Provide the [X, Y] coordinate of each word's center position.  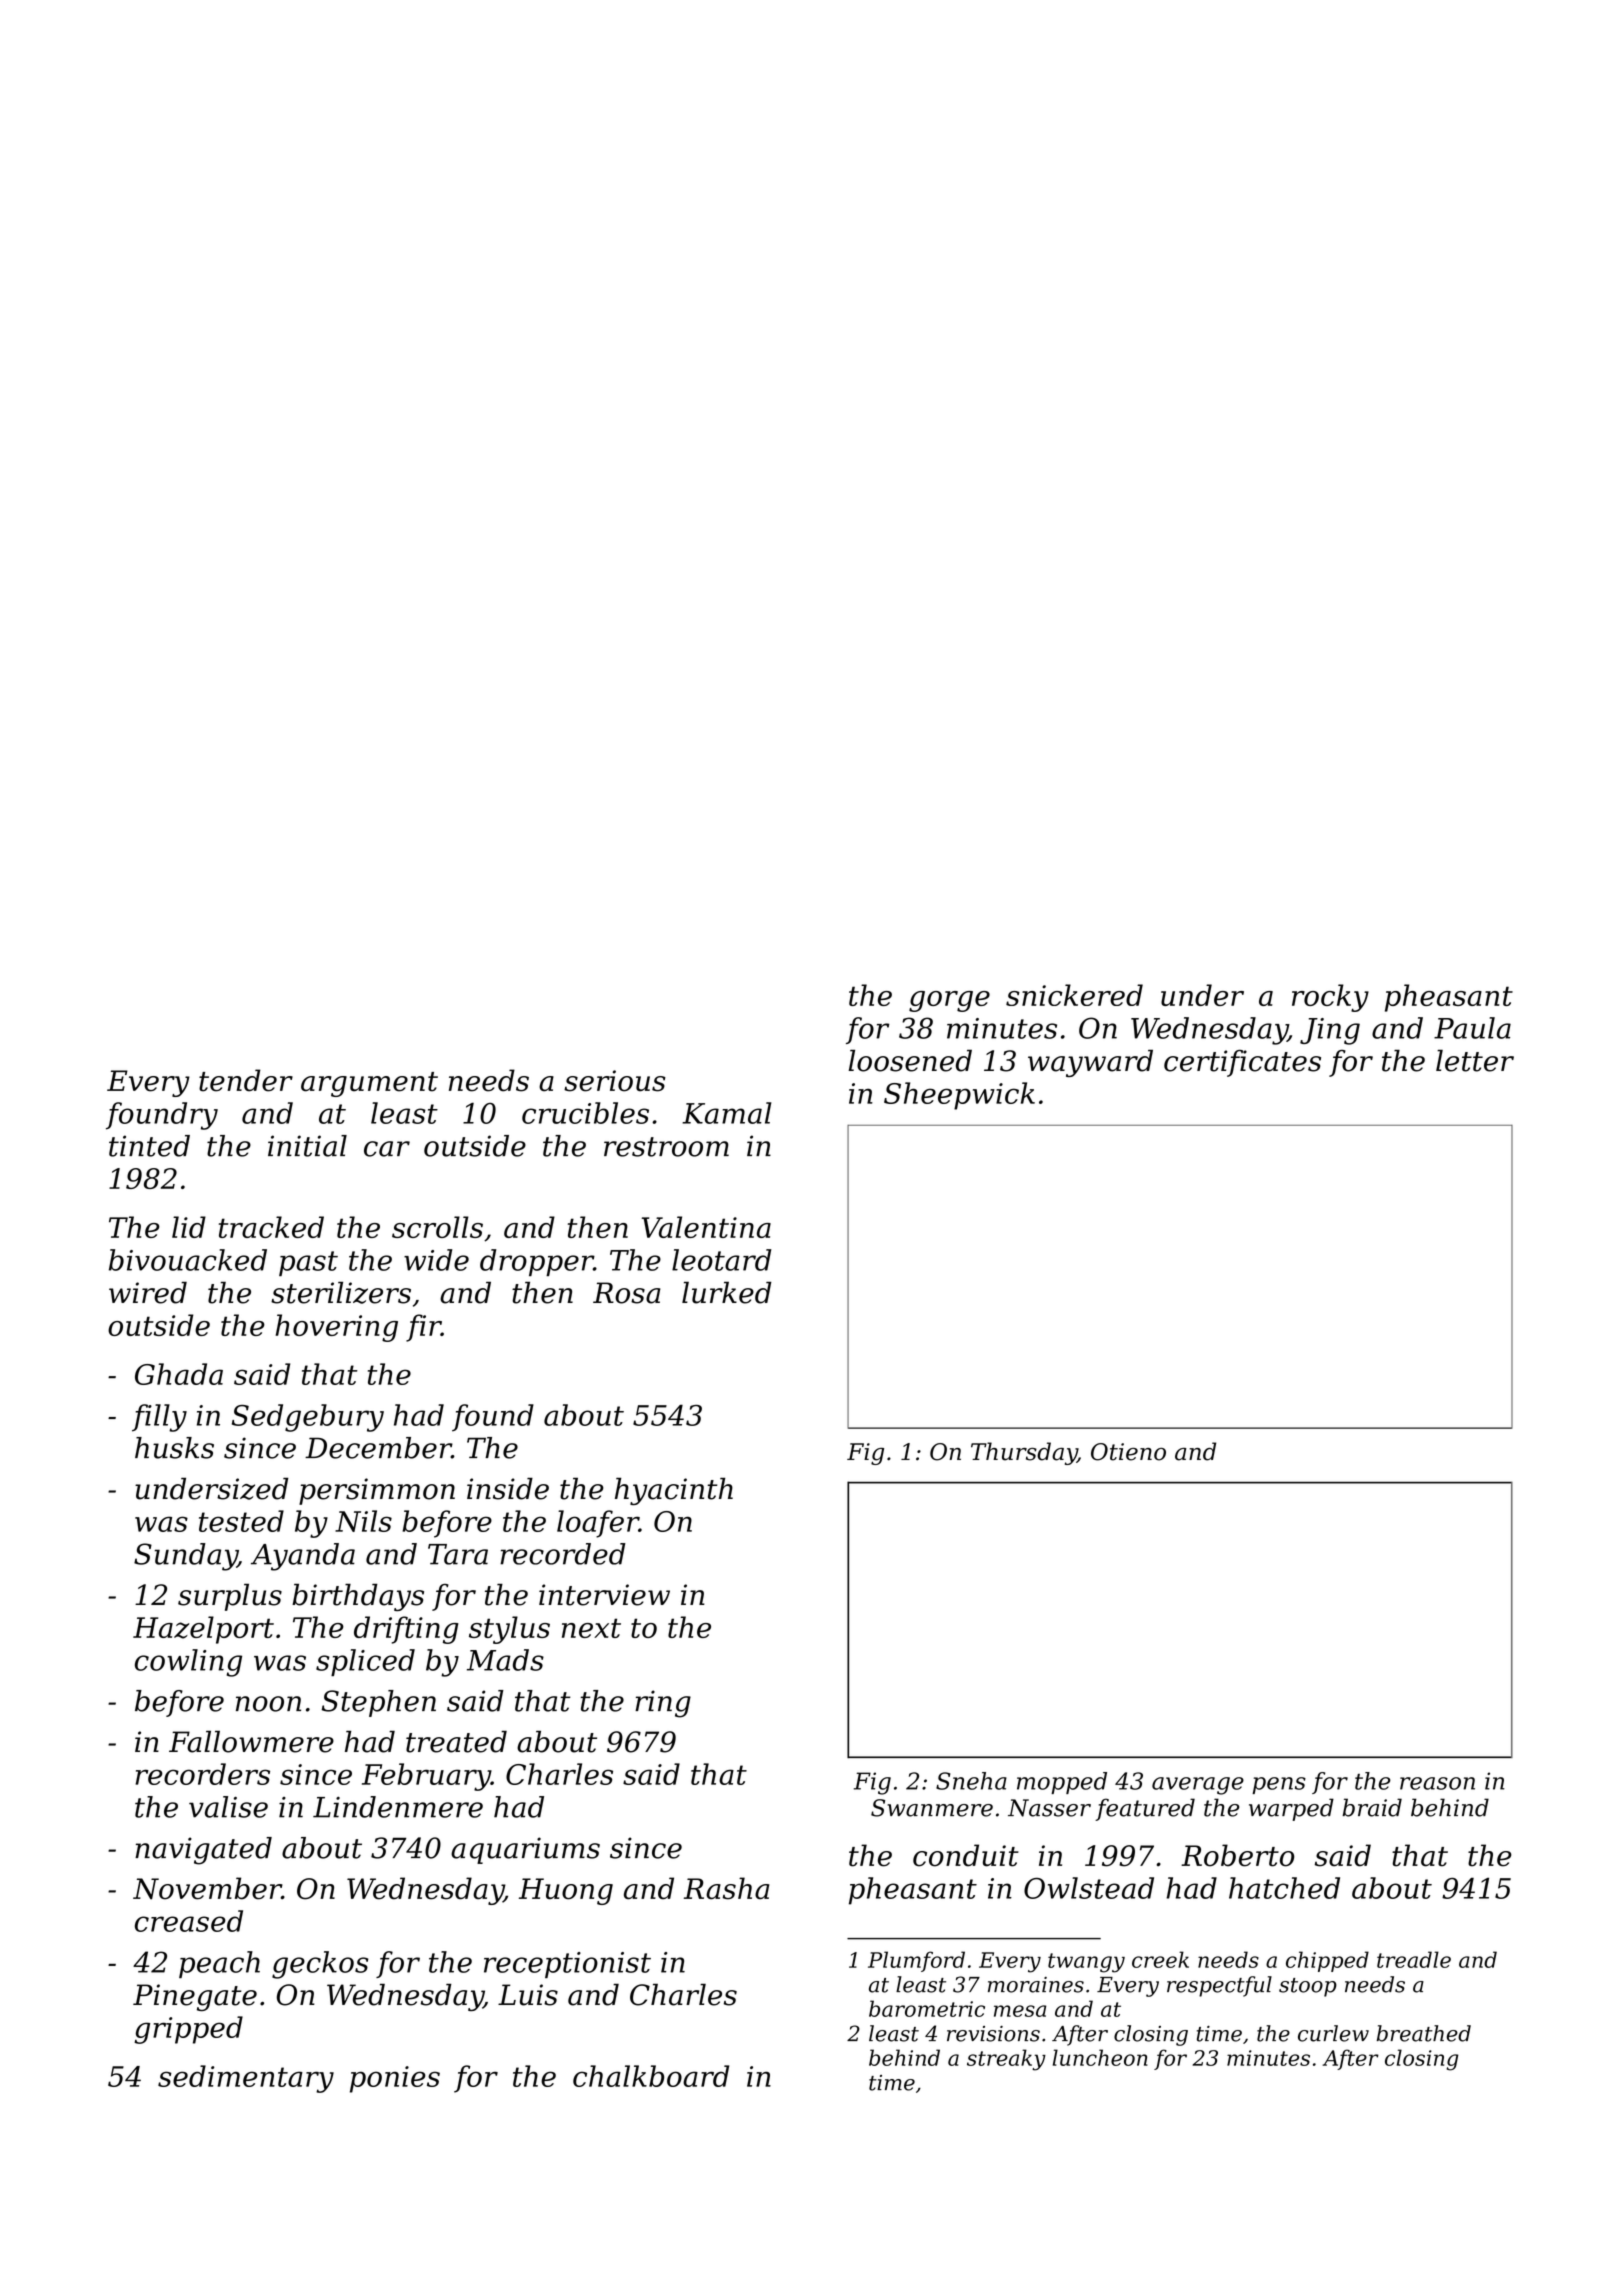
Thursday [1024, 1453]
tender [246, 1080]
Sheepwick [959, 1096]
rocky [1330, 998]
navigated [203, 1851]
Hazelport [203, 1630]
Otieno [1128, 1452]
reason [1437, 1783]
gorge [949, 1001]
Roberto [1237, 1855]
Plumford [916, 1961]
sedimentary [246, 2079]
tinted [149, 1146]
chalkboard [651, 2076]
